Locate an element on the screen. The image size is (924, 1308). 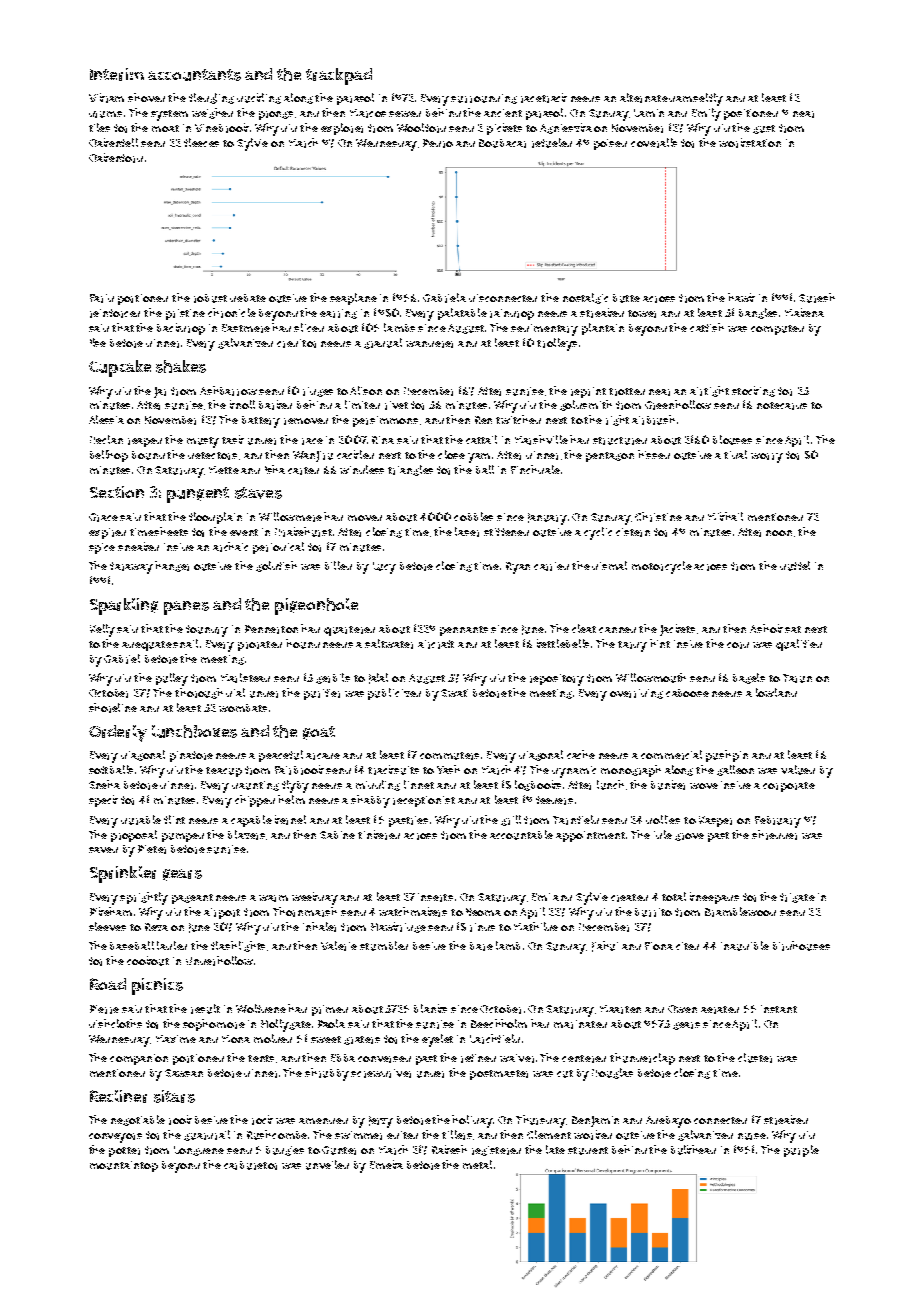
instant is located at coordinates (779, 1009).
